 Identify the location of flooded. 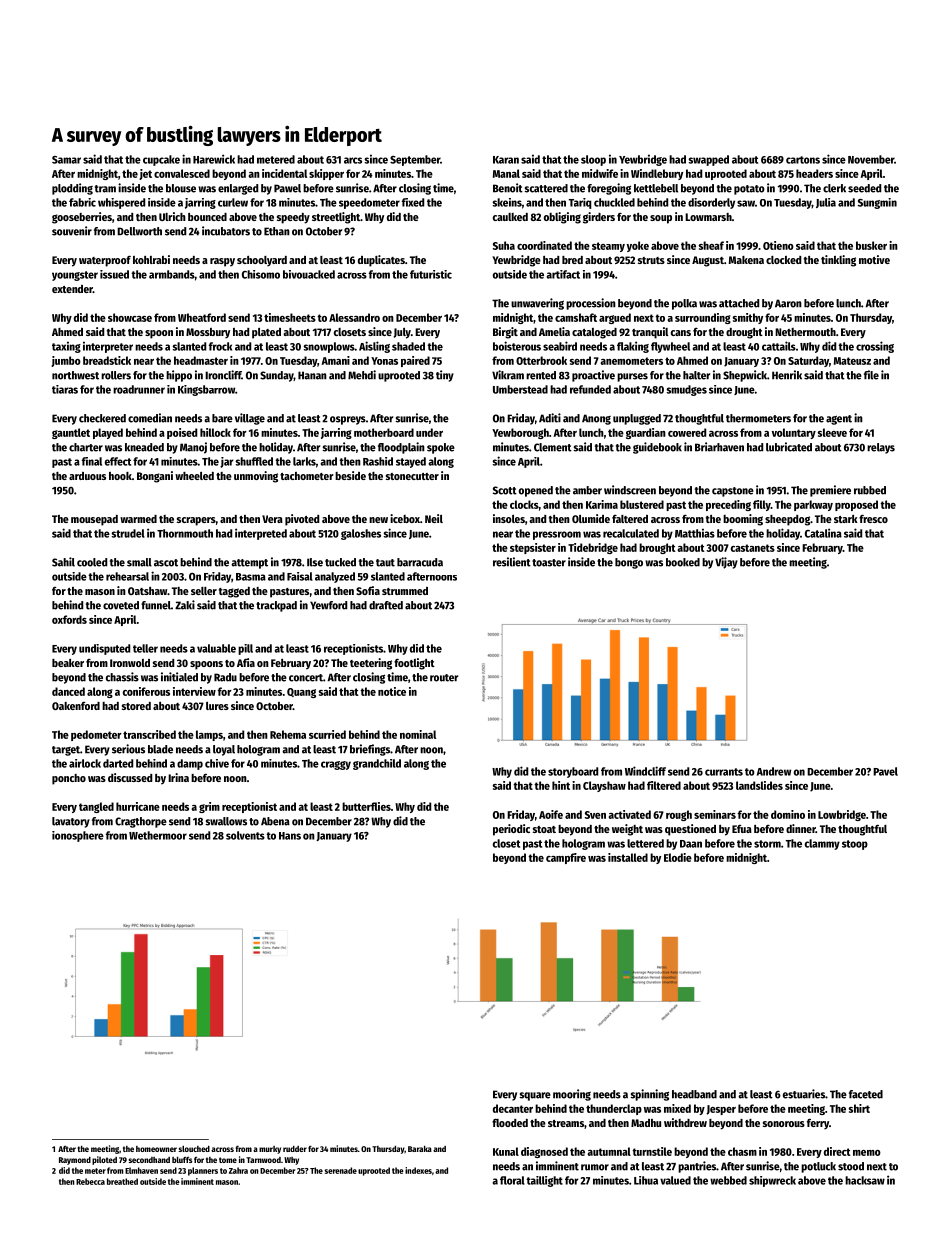
(510, 1123).
